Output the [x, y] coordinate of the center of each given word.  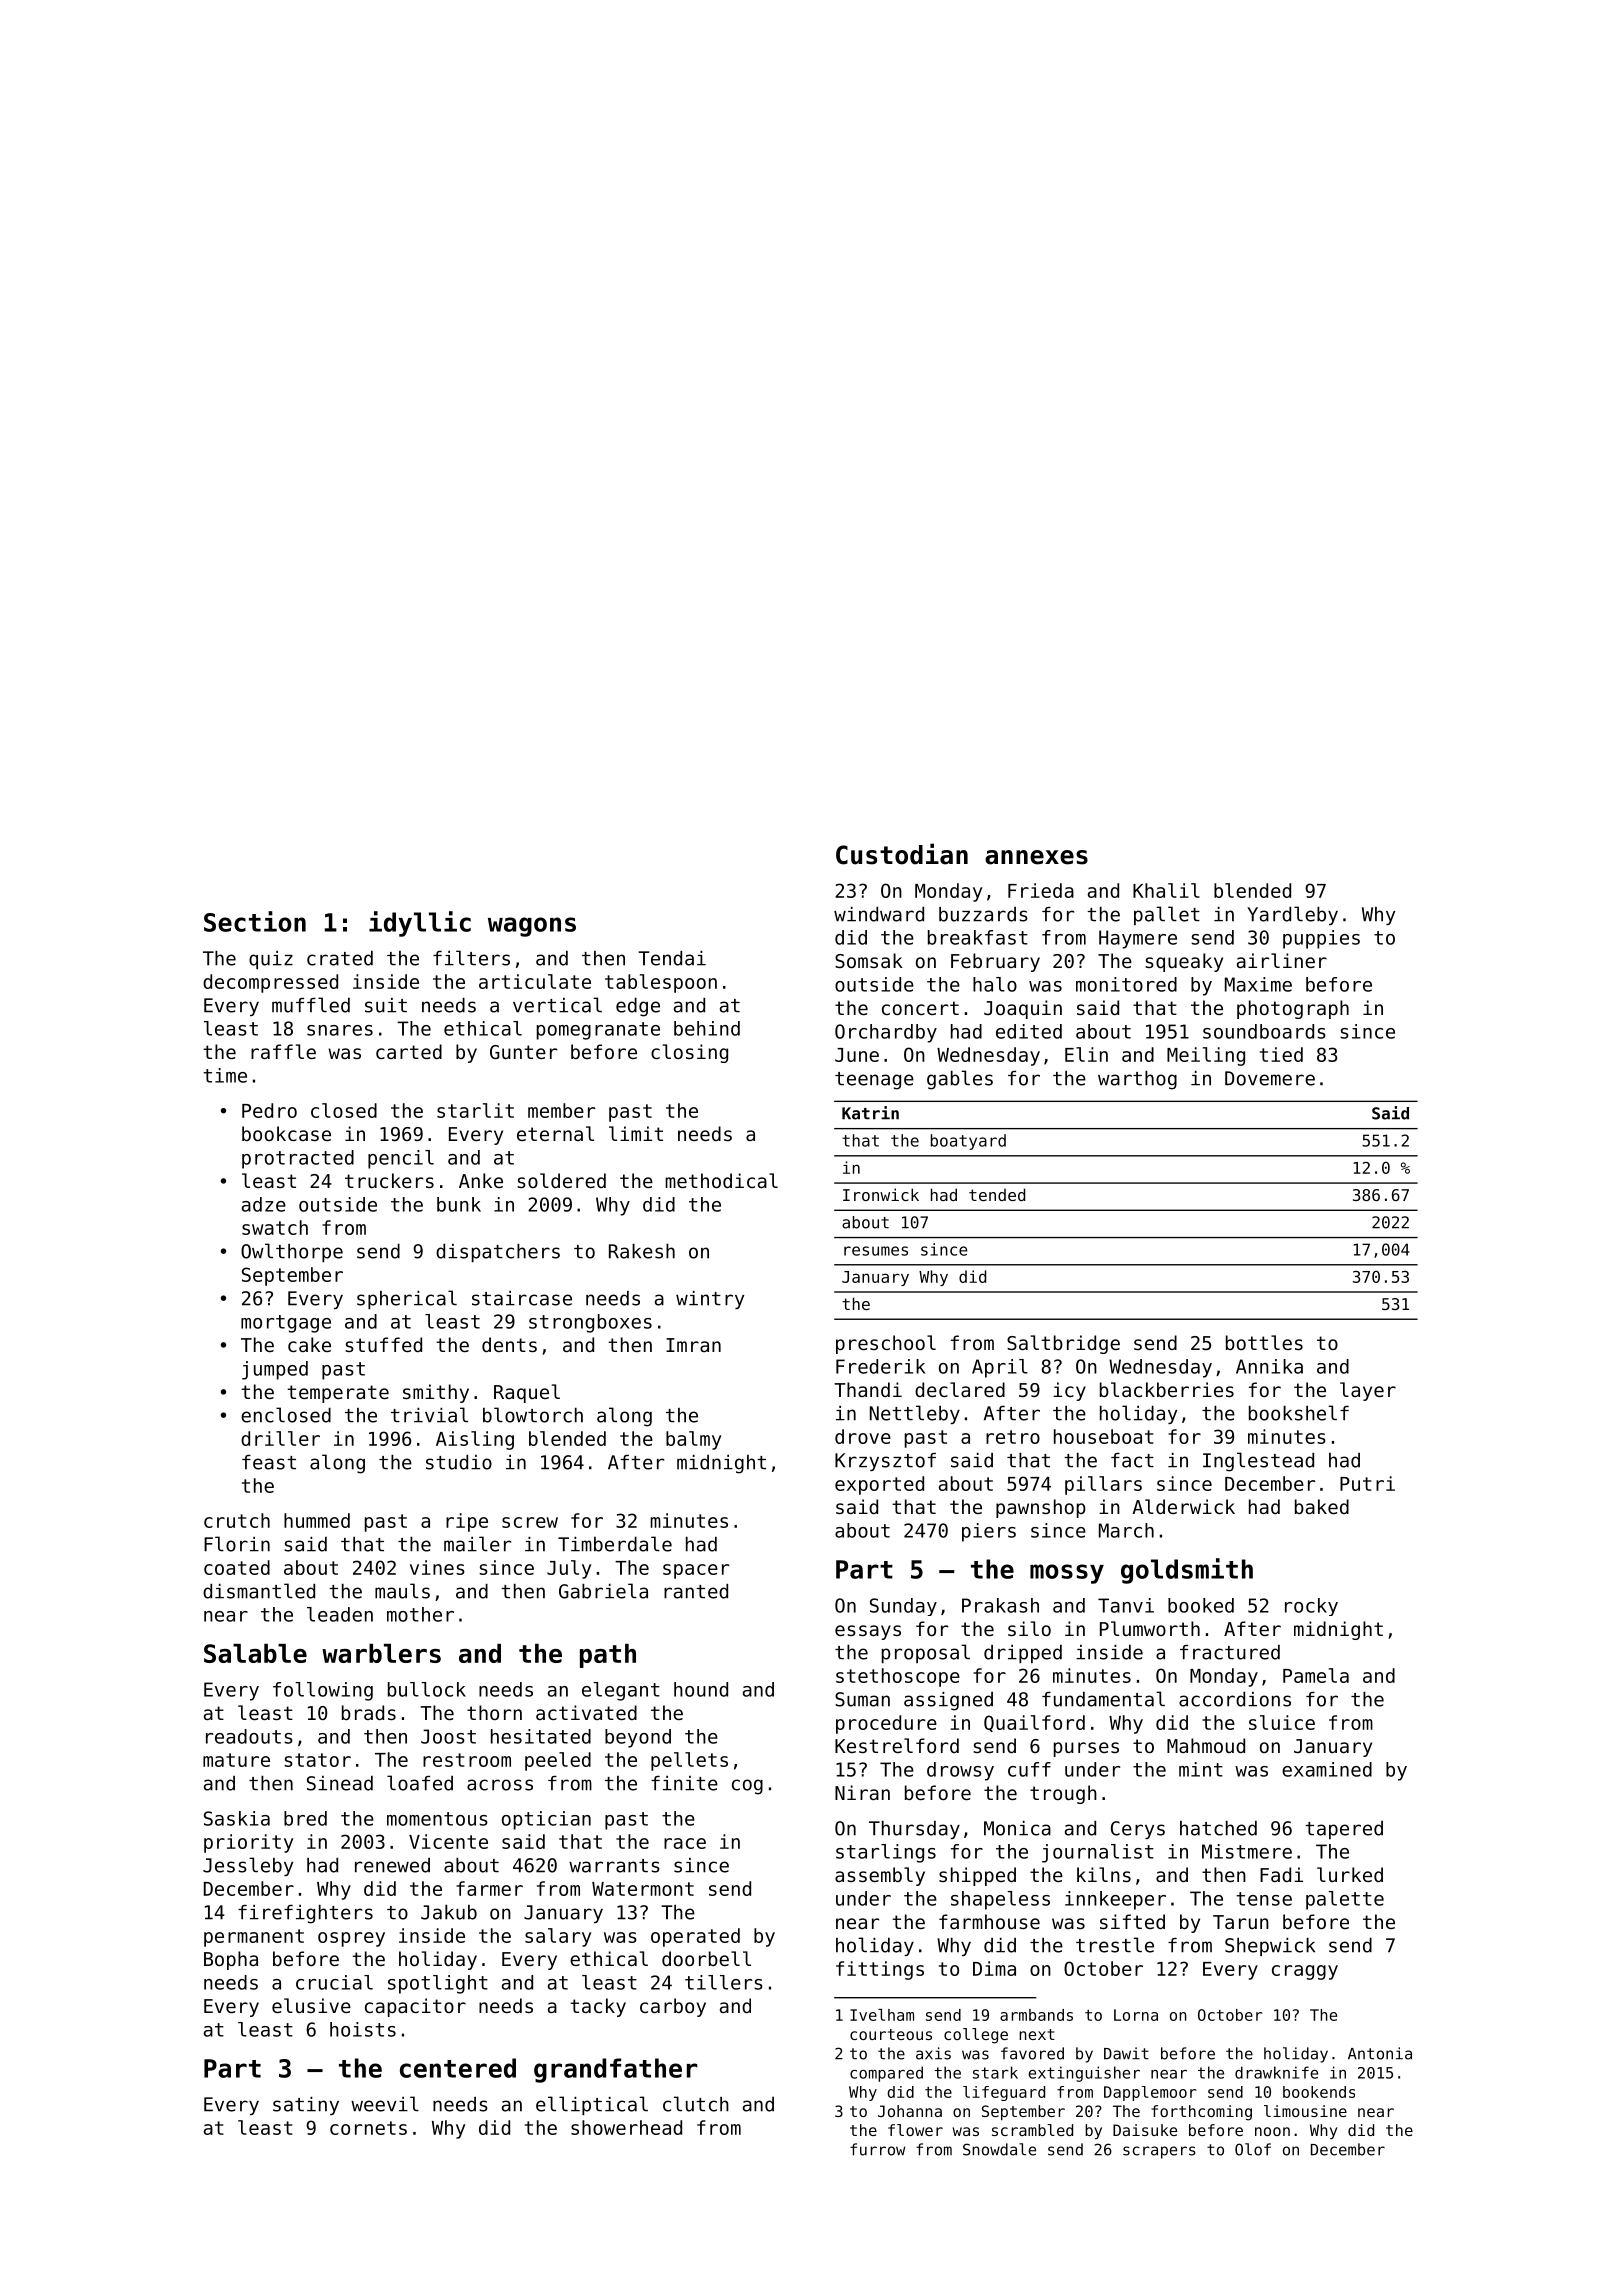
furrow [877, 2149]
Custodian [902, 854]
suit [386, 1005]
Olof [1253, 2149]
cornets [368, 2128]
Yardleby [1292, 915]
